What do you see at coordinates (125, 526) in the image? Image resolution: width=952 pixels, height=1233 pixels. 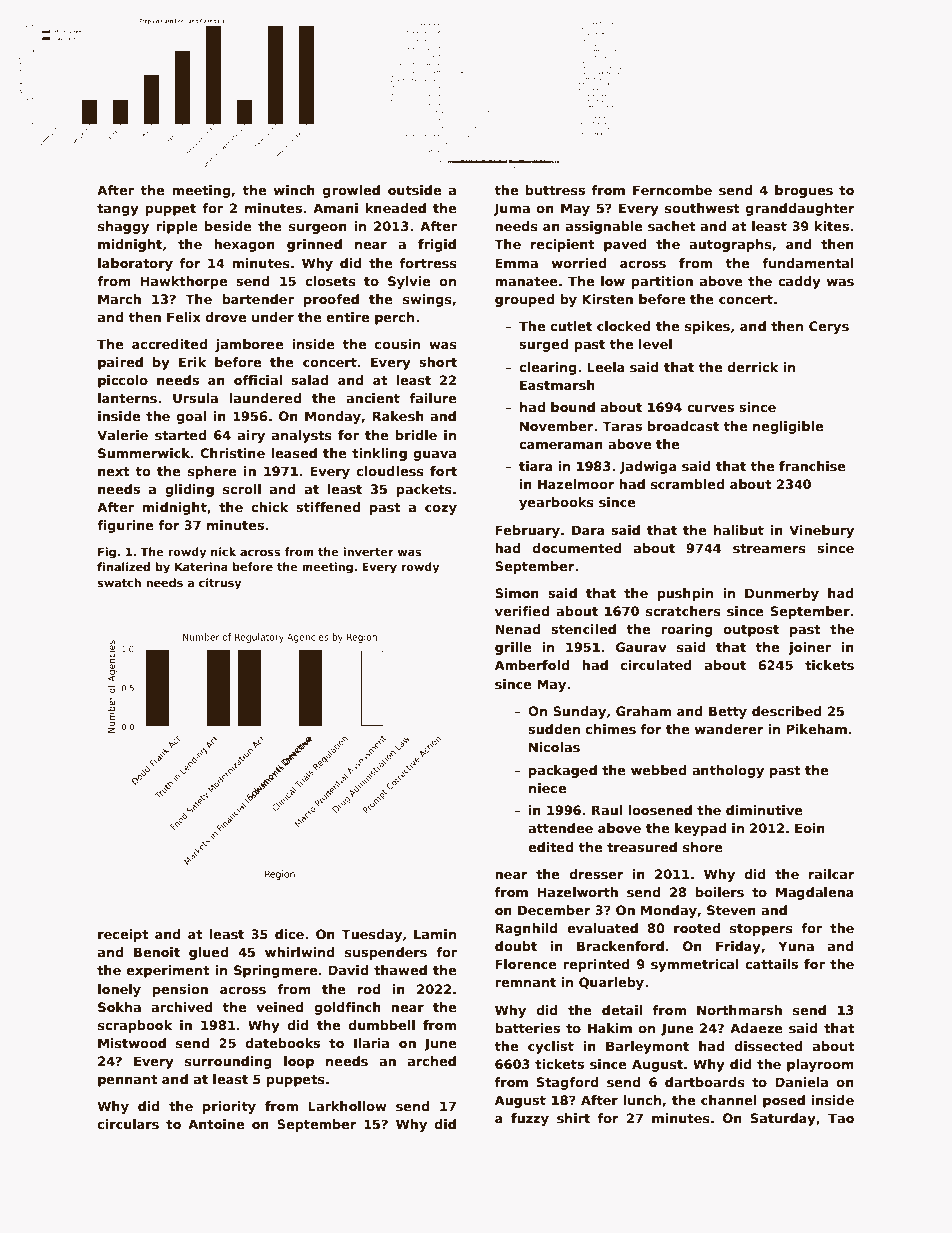 I see `figurine` at bounding box center [125, 526].
